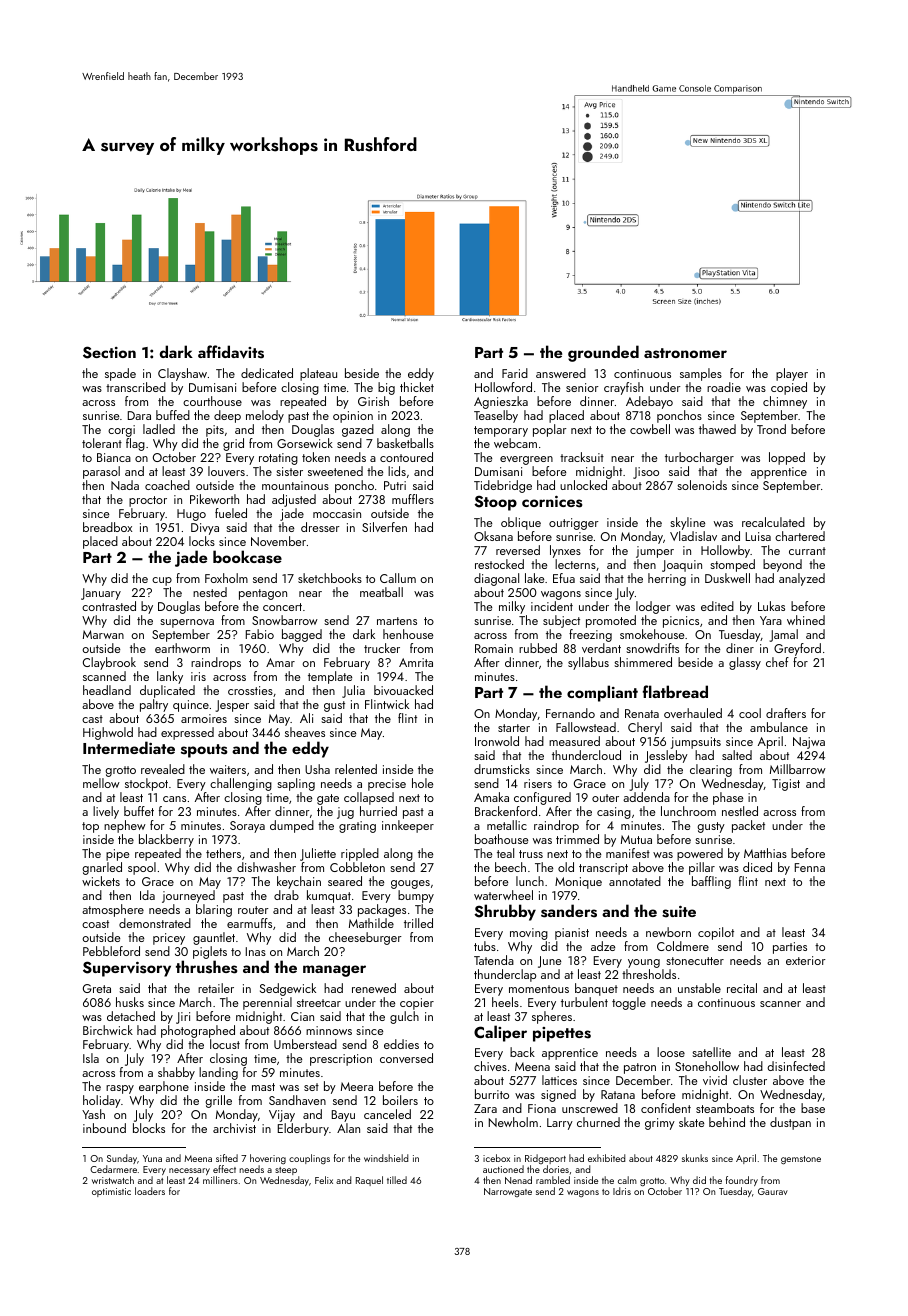 The width and height of the screenshot is (908, 1316). Describe the element at coordinates (742, 988) in the screenshot. I see `recital` at that location.
